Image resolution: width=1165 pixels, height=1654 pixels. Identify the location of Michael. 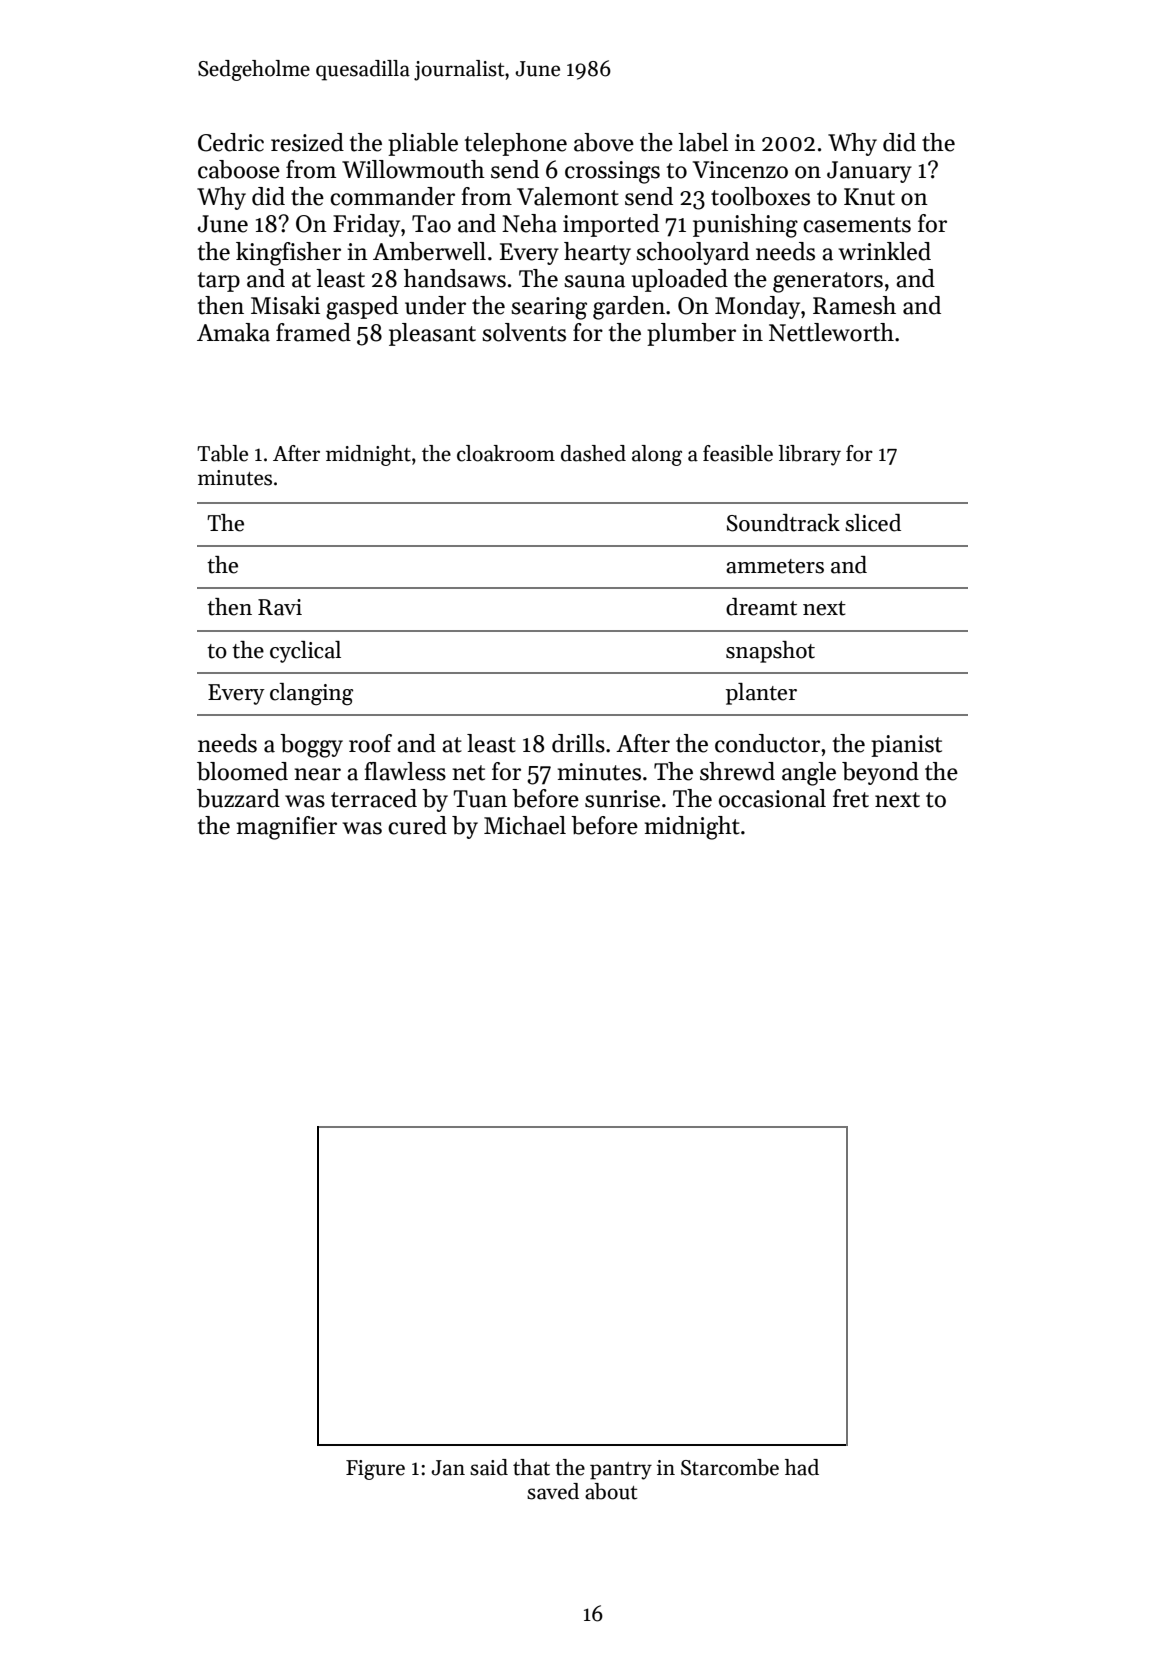
(525, 825).
